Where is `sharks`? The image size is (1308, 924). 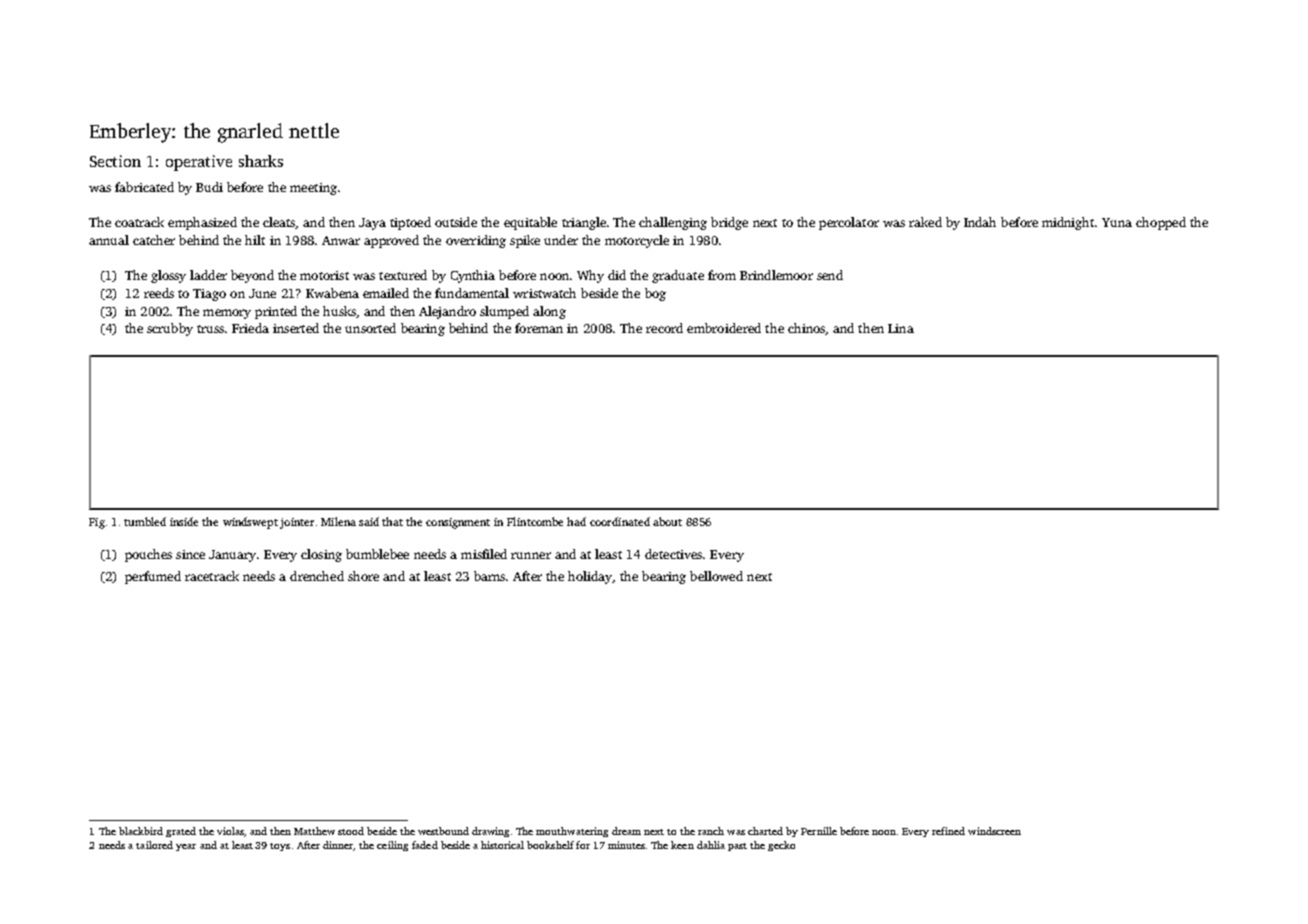 sharks is located at coordinates (261, 161).
